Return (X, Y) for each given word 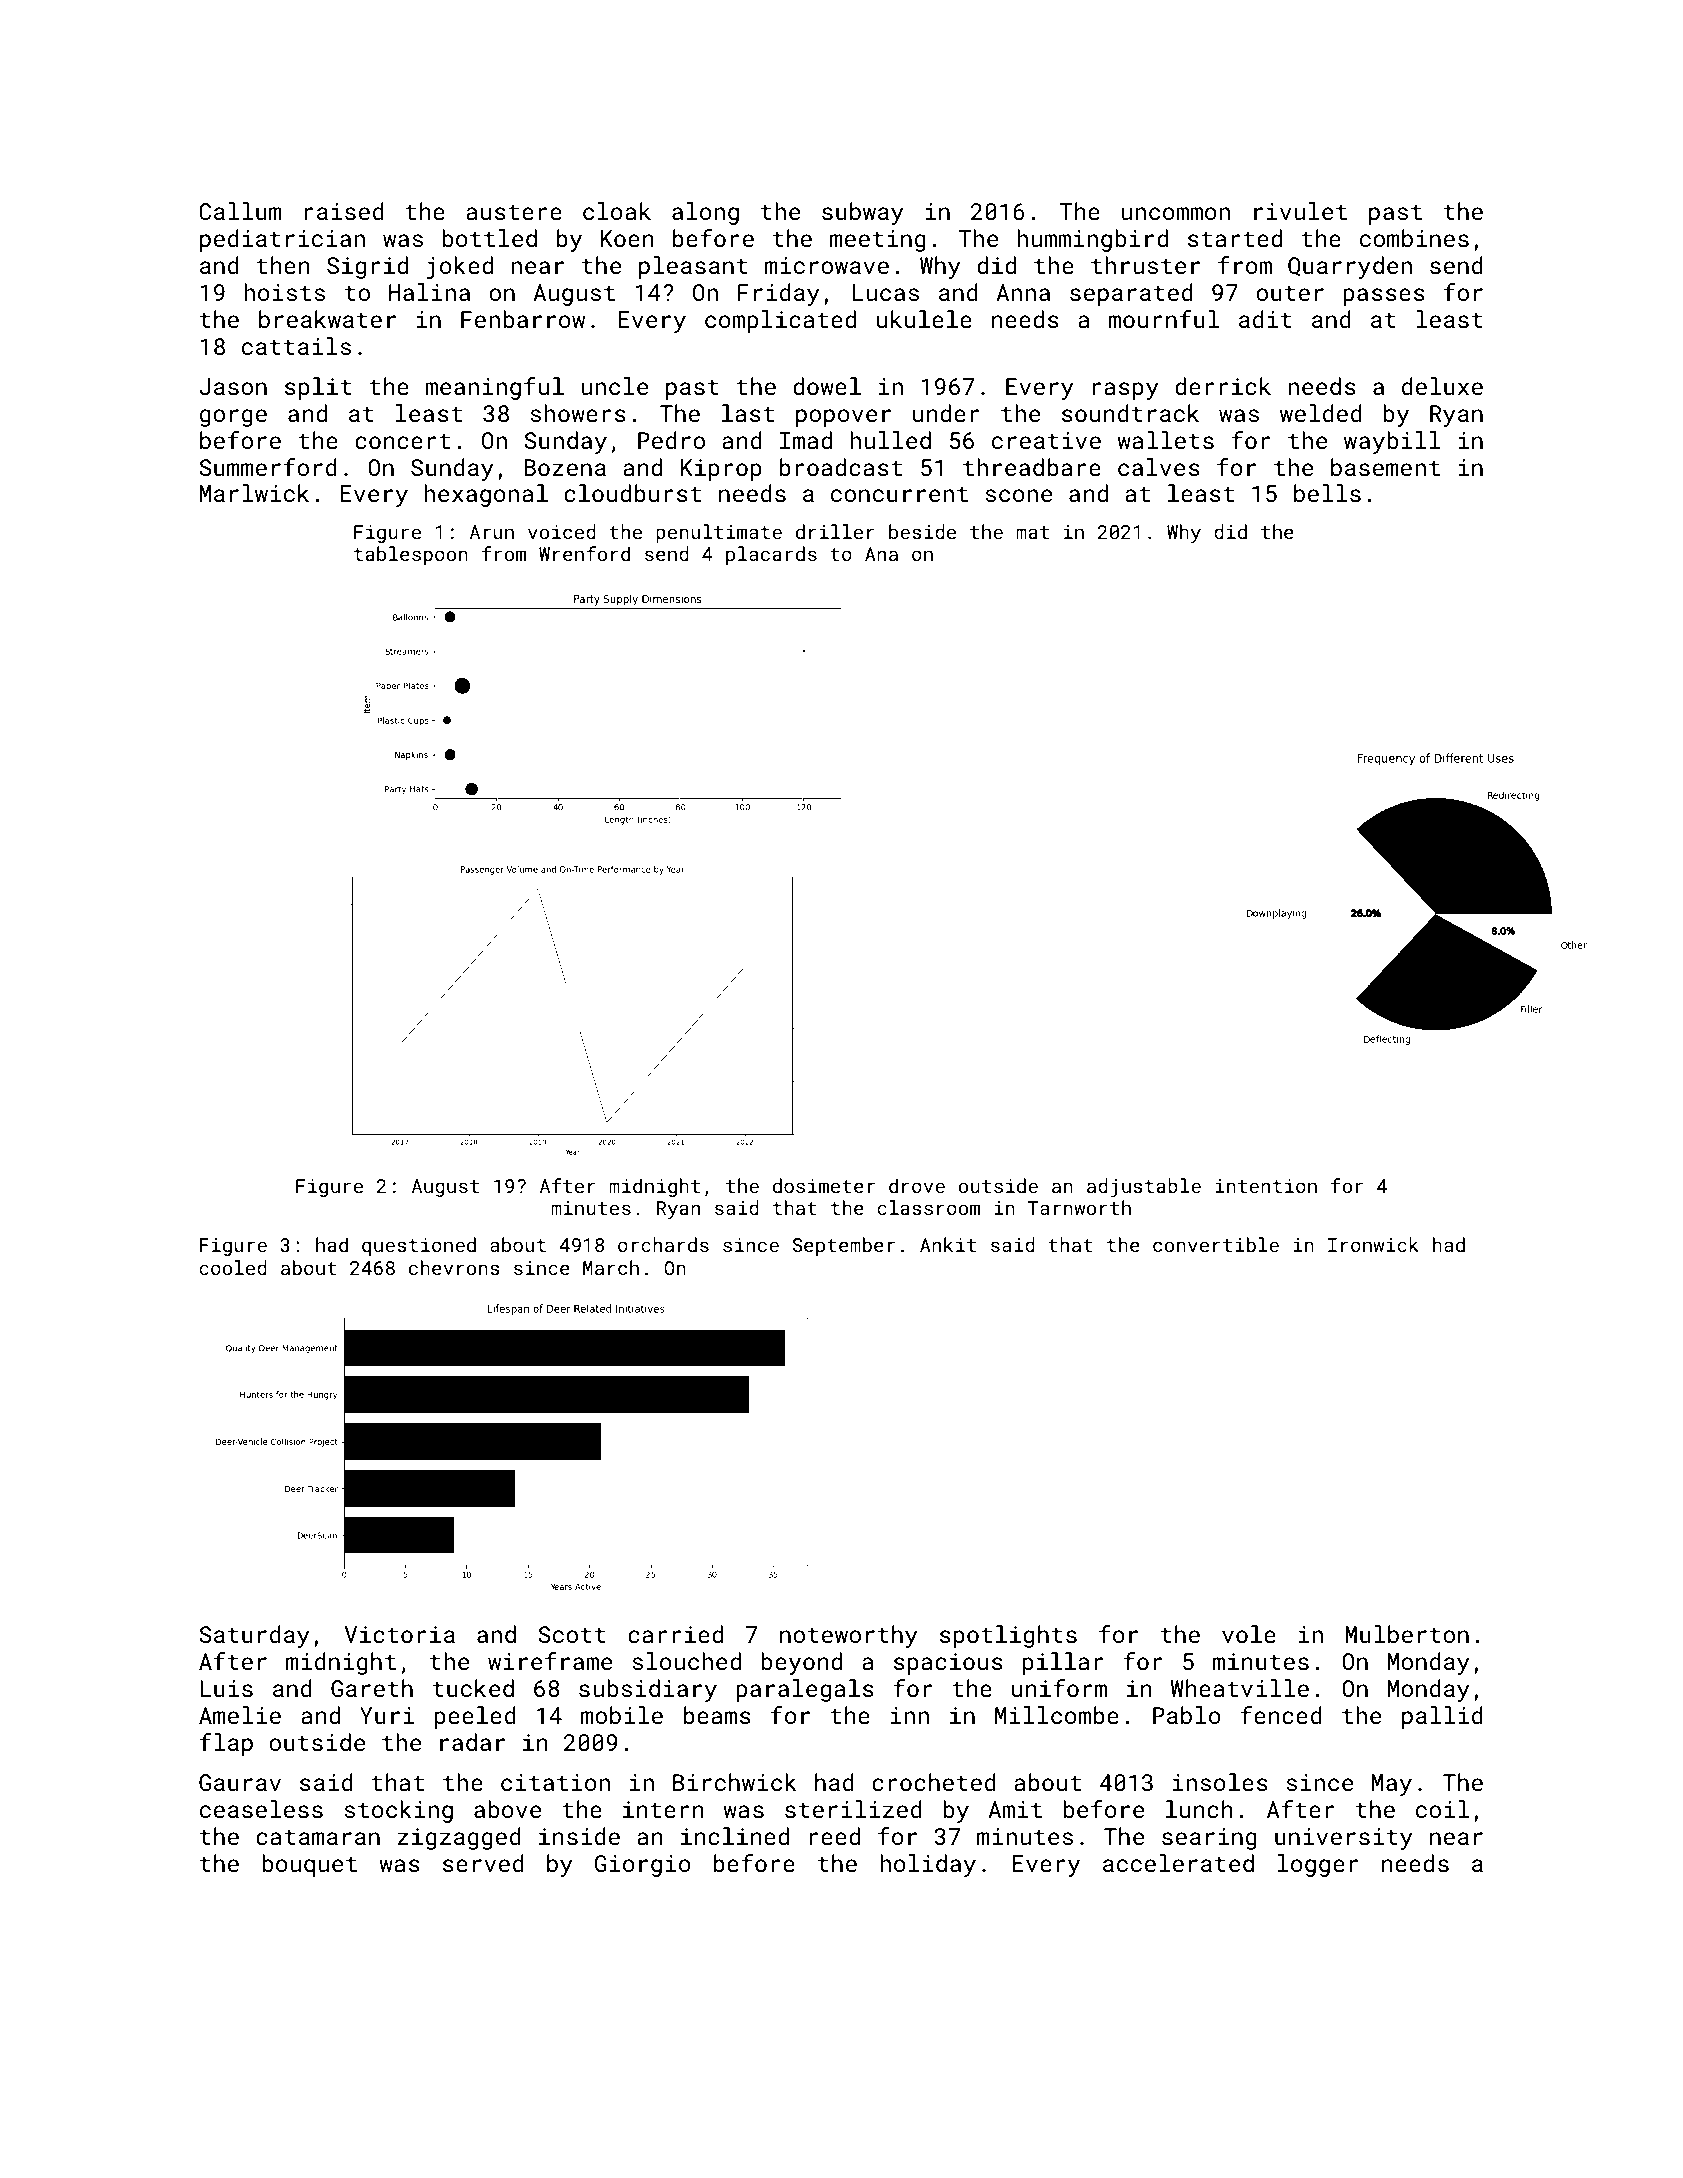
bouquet (309, 1865)
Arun (492, 532)
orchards (663, 1244)
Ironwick (1373, 1244)
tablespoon (411, 555)
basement (1385, 467)
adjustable (1144, 1187)
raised (344, 211)
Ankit (948, 1244)
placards (771, 555)
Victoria (400, 1634)
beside (922, 531)
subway (863, 213)
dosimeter (824, 1185)
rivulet (1300, 211)
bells (1327, 493)
